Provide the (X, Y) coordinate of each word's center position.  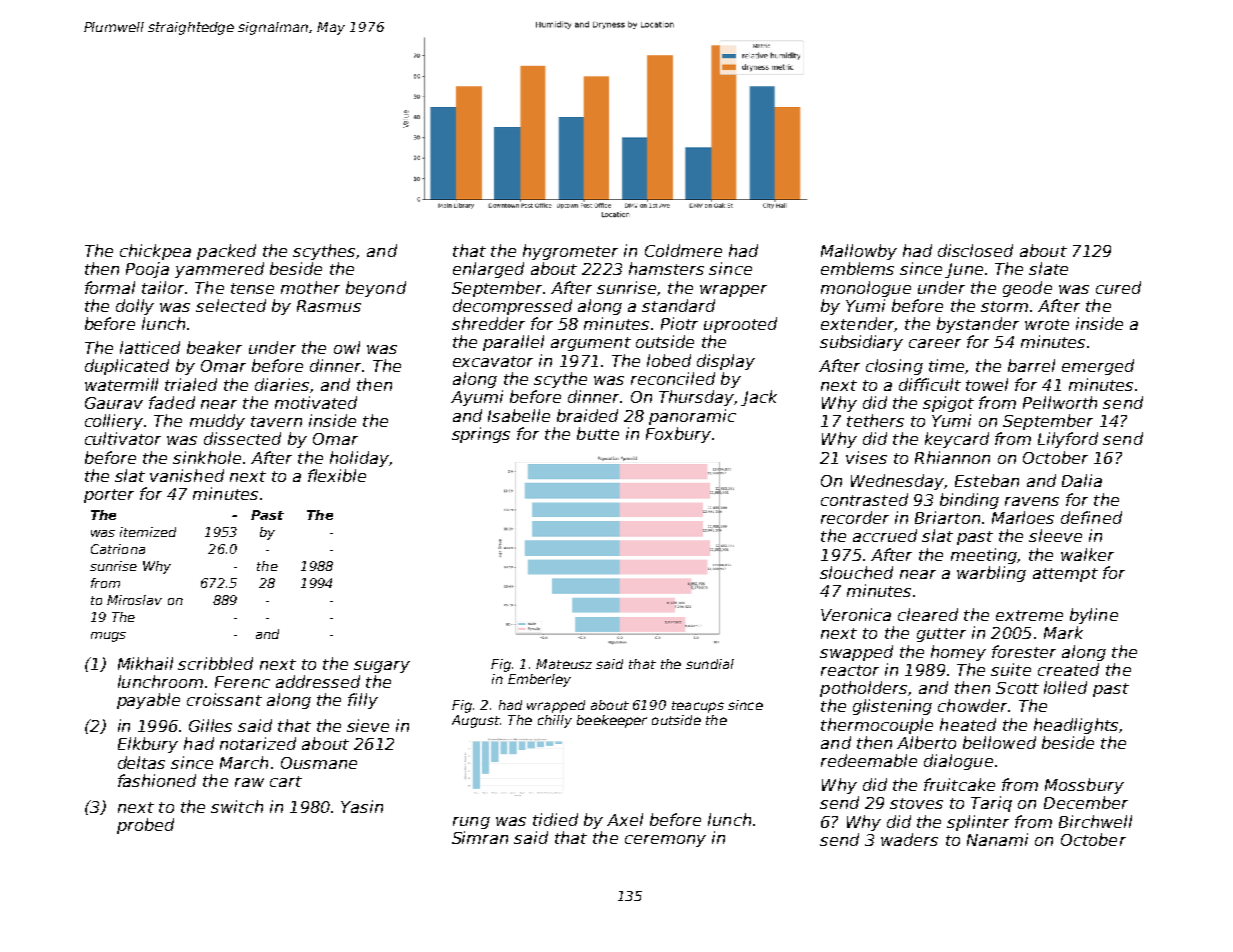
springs (481, 435)
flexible (337, 475)
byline (1094, 616)
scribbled (215, 663)
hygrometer (570, 252)
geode (1027, 289)
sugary (382, 667)
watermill (121, 384)
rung (471, 823)
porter (109, 496)
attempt (1065, 575)
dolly (135, 307)
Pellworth (1060, 402)
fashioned (157, 780)
